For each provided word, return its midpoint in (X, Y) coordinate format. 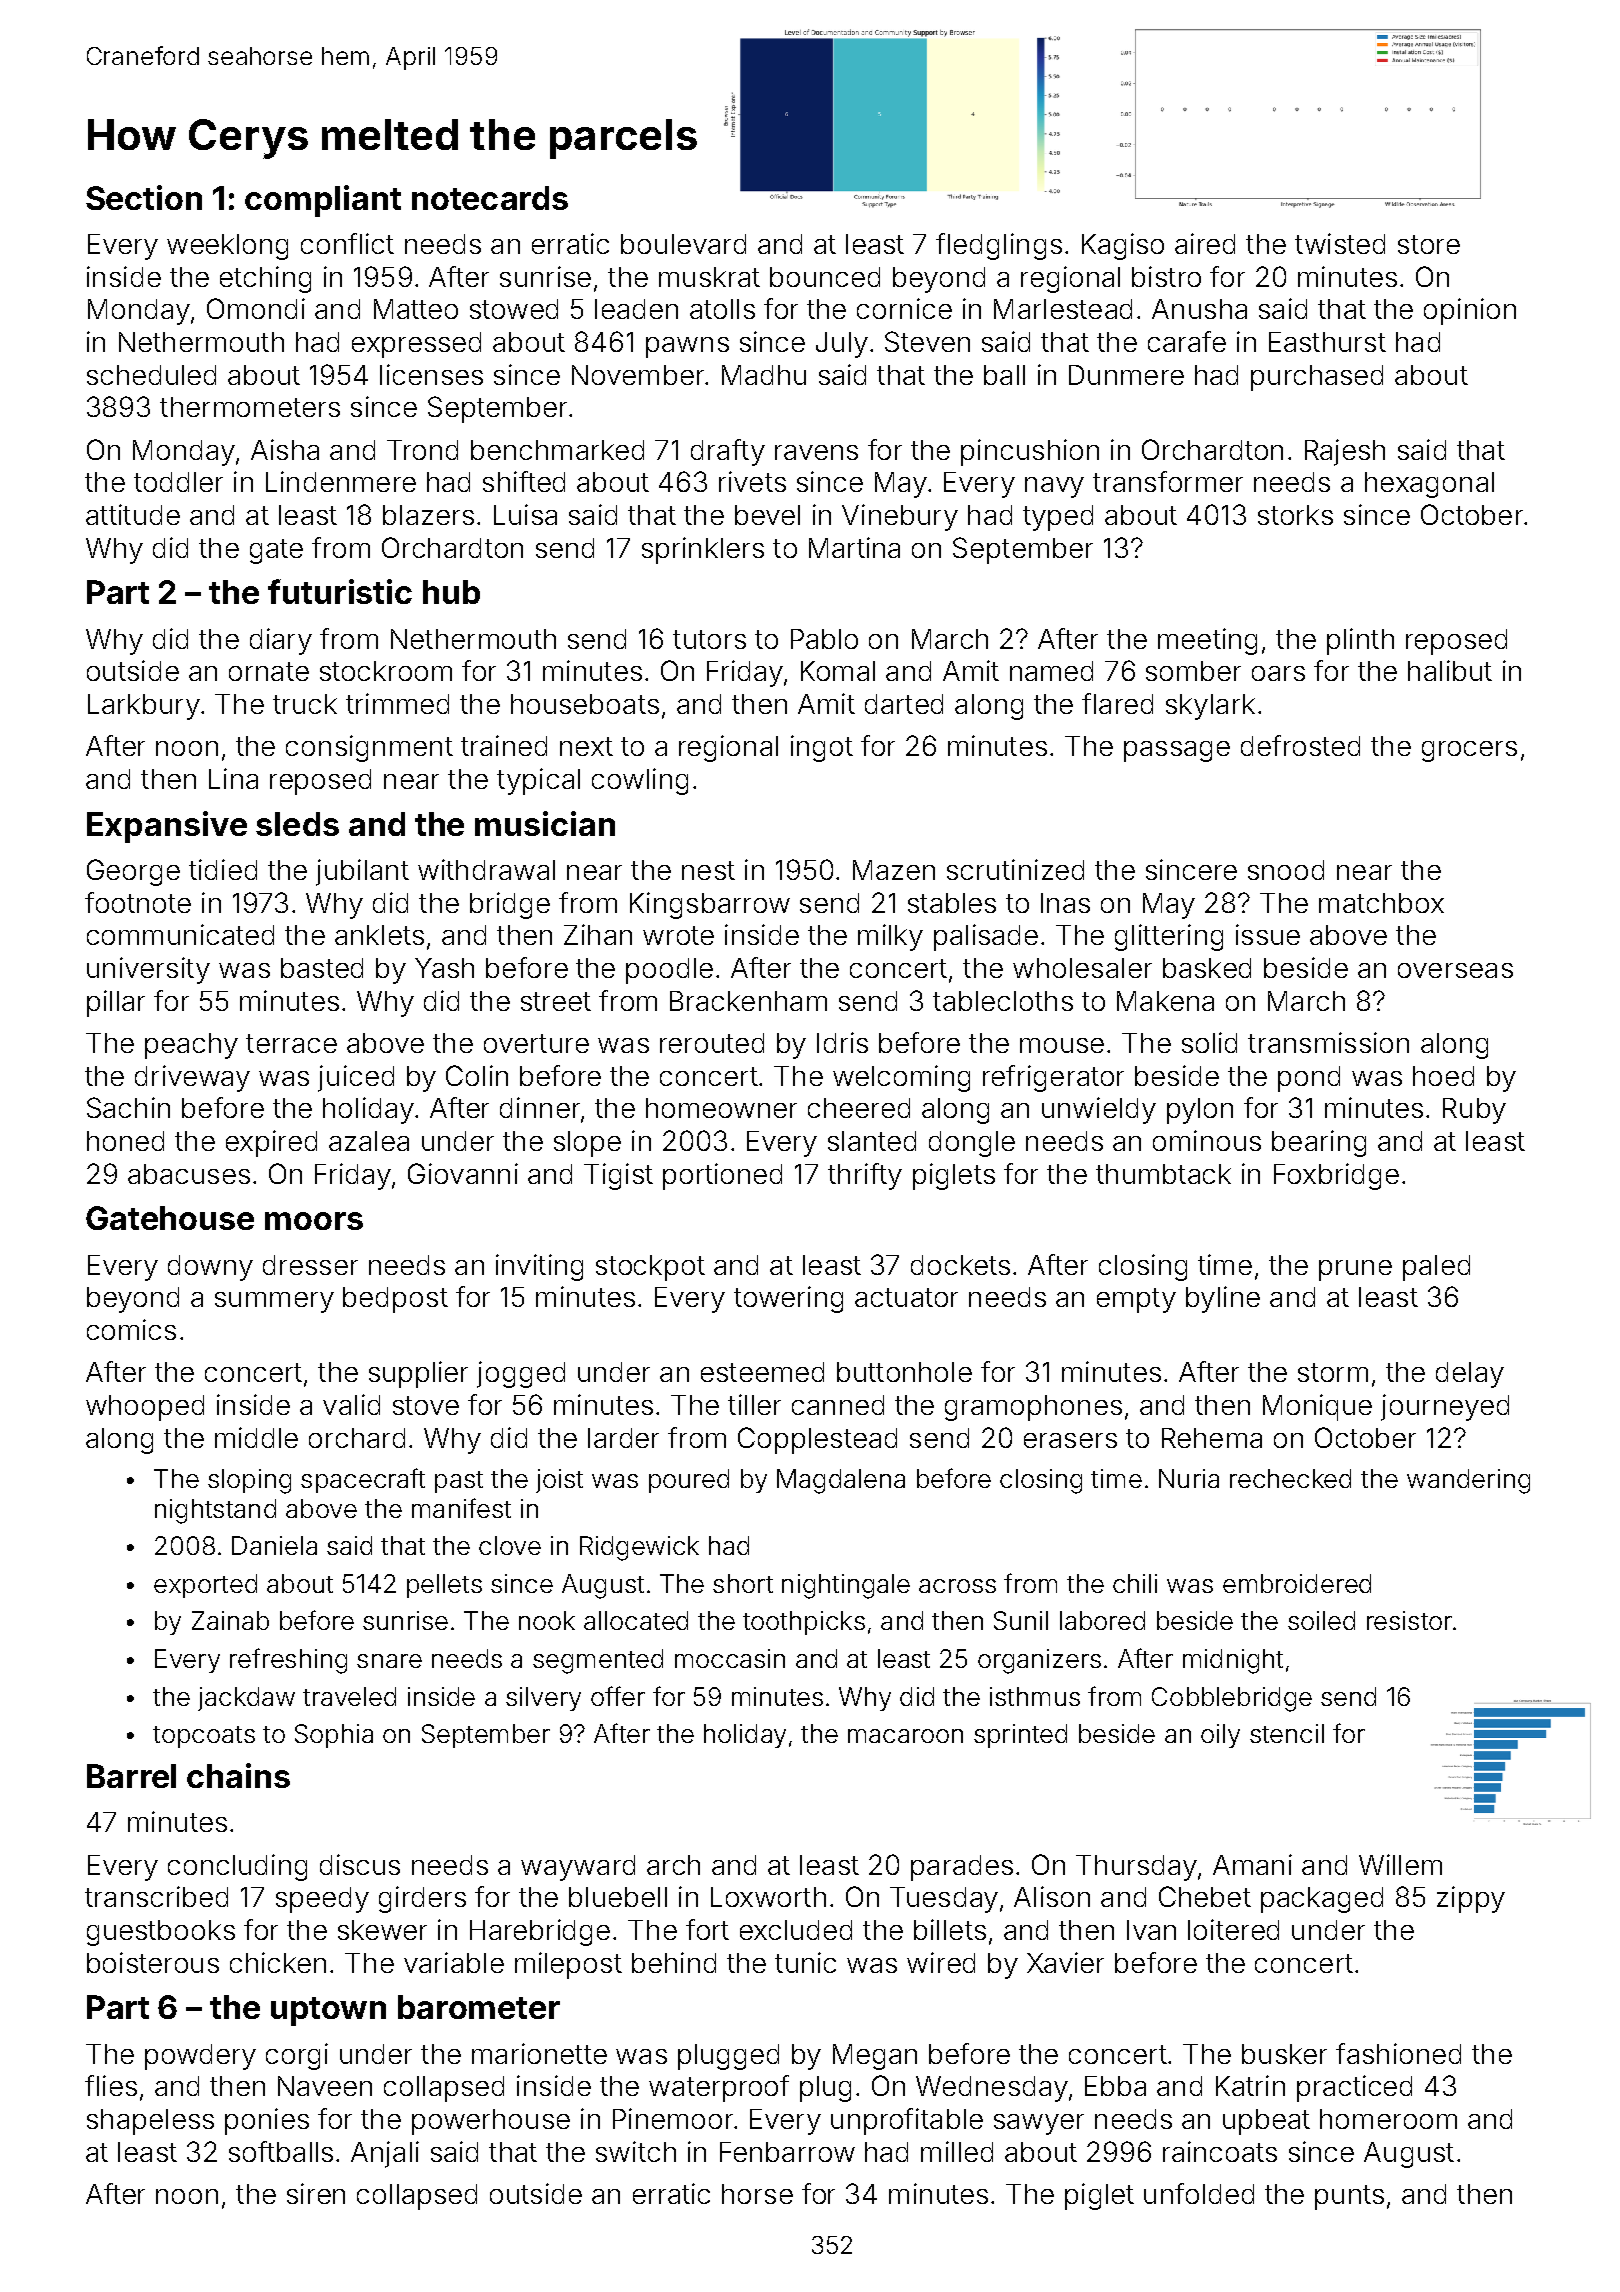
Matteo (416, 309)
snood (1286, 870)
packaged (1322, 1900)
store (1429, 244)
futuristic (340, 591)
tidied (223, 869)
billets (950, 1929)
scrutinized (1015, 869)
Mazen (894, 870)
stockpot (650, 1268)
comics (131, 1329)
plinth (1360, 641)
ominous (1207, 1140)
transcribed (156, 1896)
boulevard (683, 244)
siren (316, 2193)
